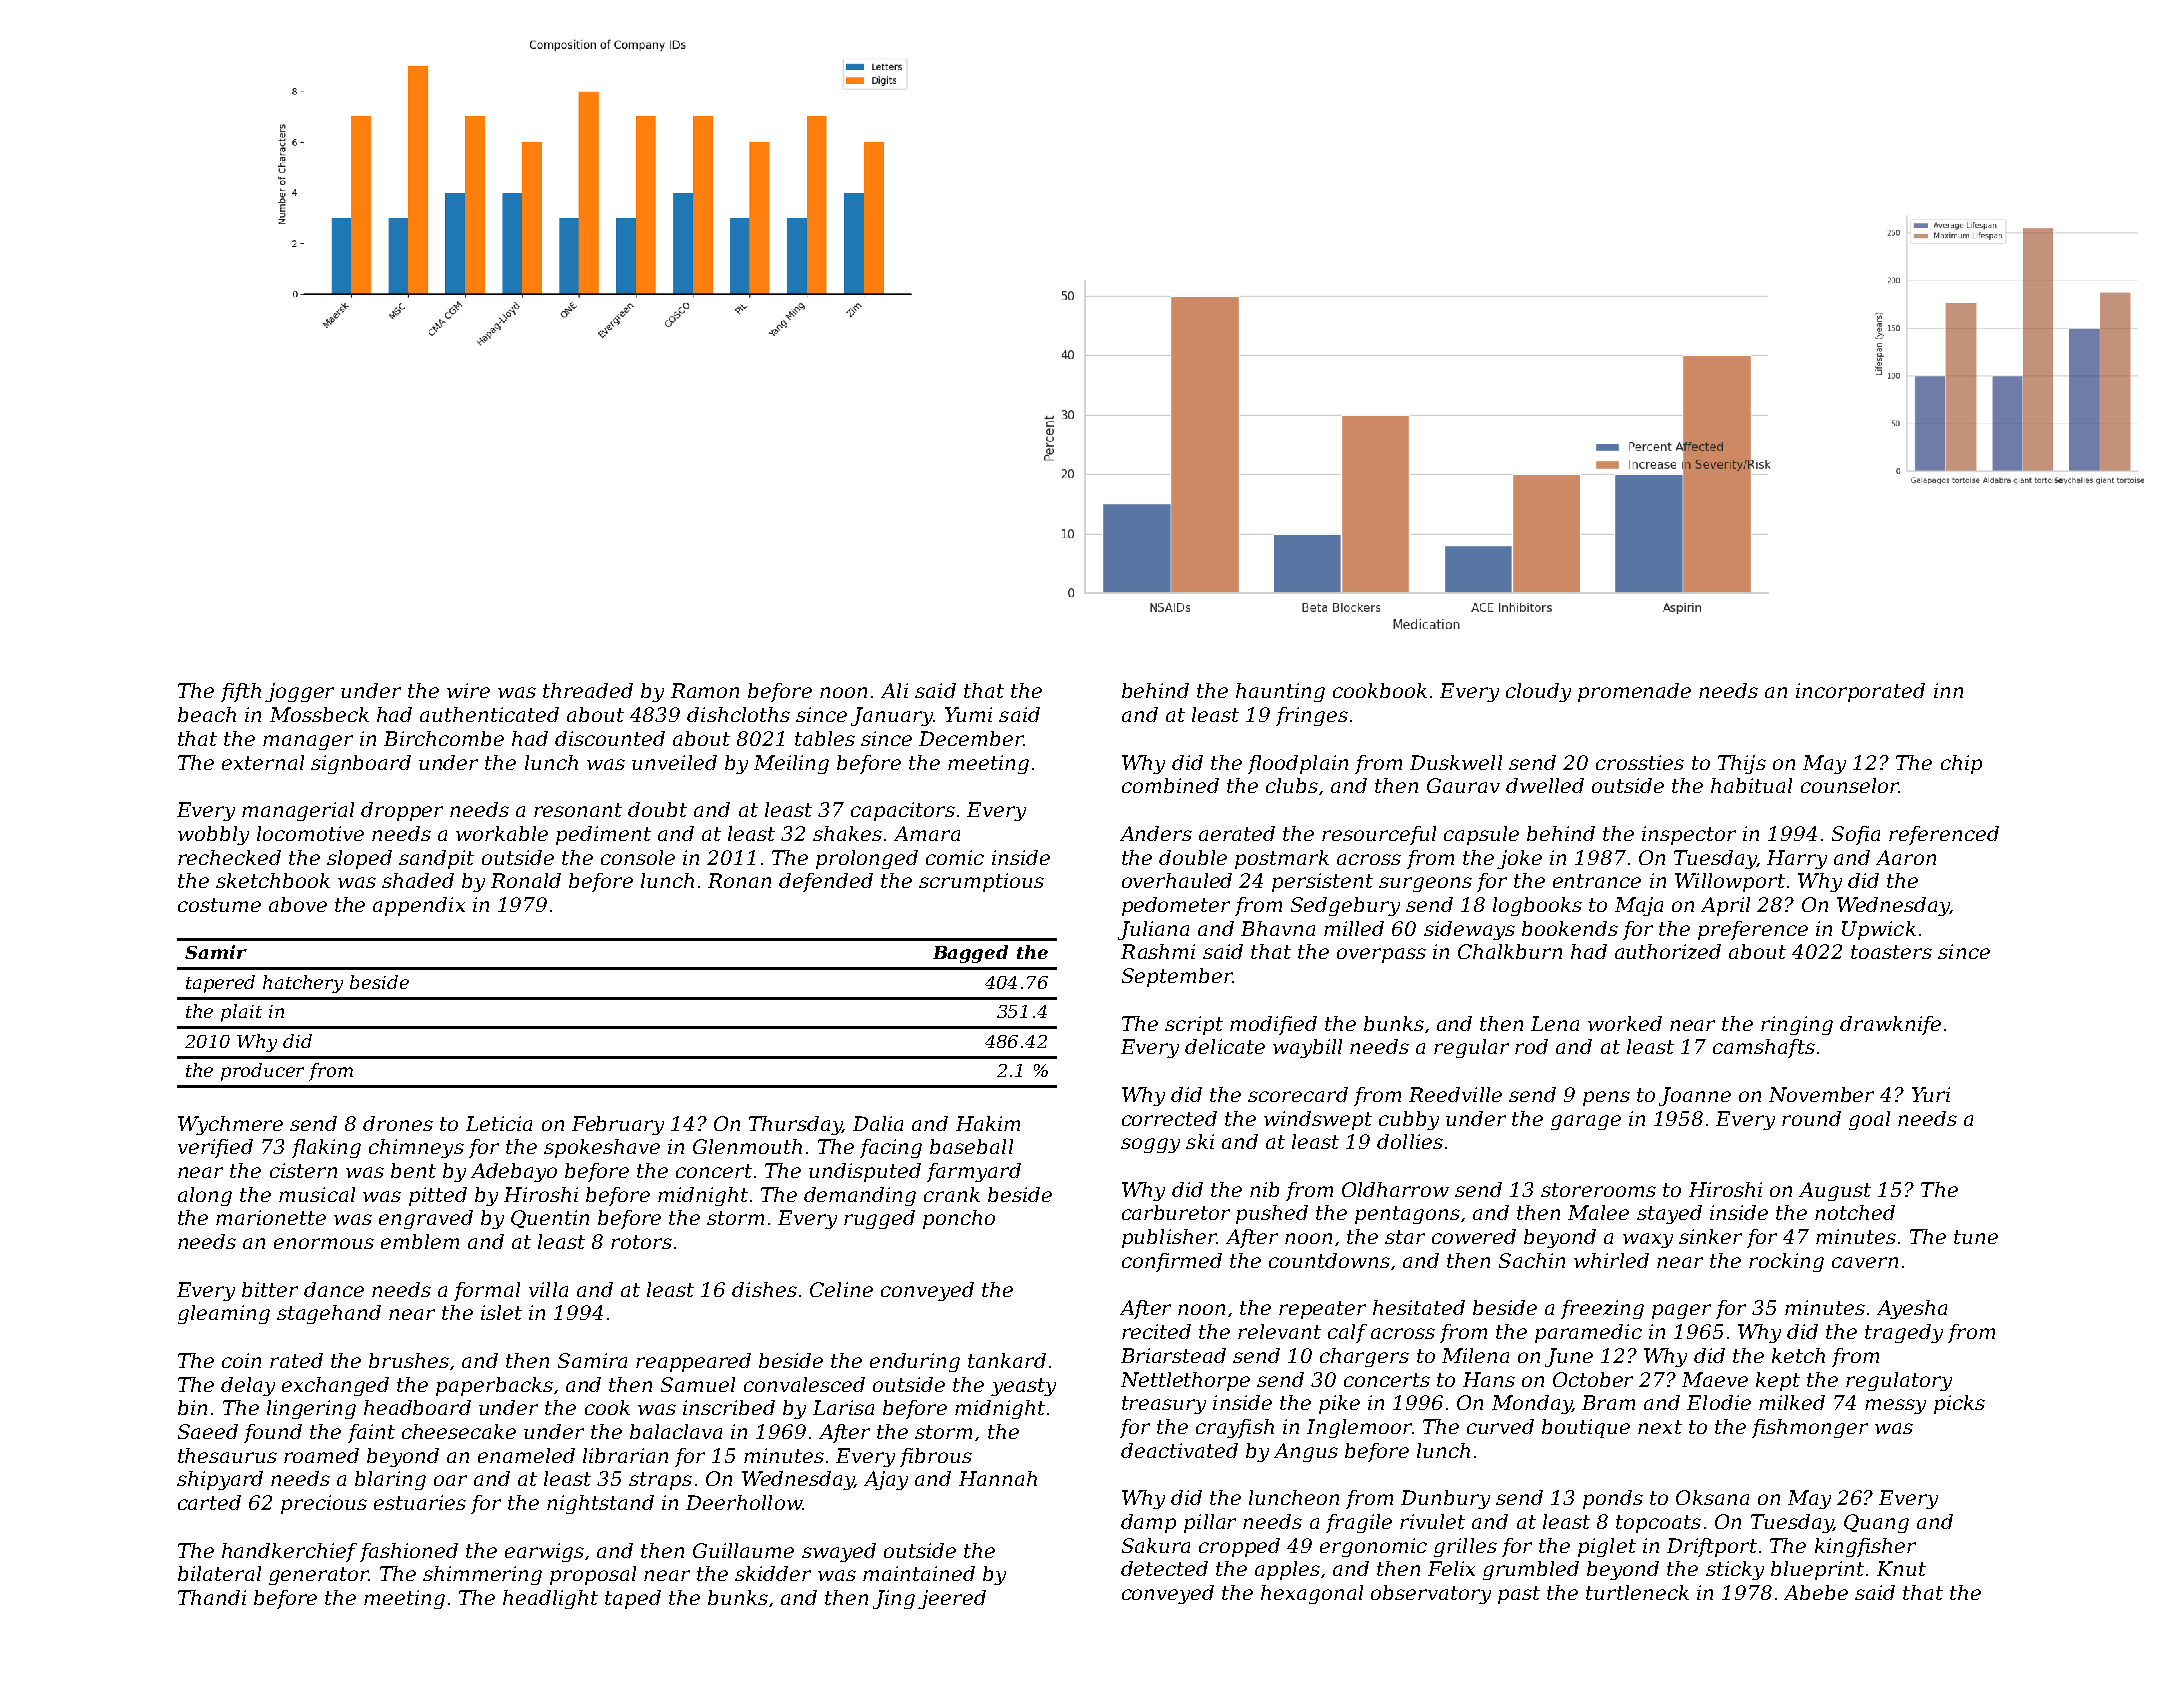  What do you see at coordinates (1538, 692) in the screenshot?
I see `cloudy` at bounding box center [1538, 692].
